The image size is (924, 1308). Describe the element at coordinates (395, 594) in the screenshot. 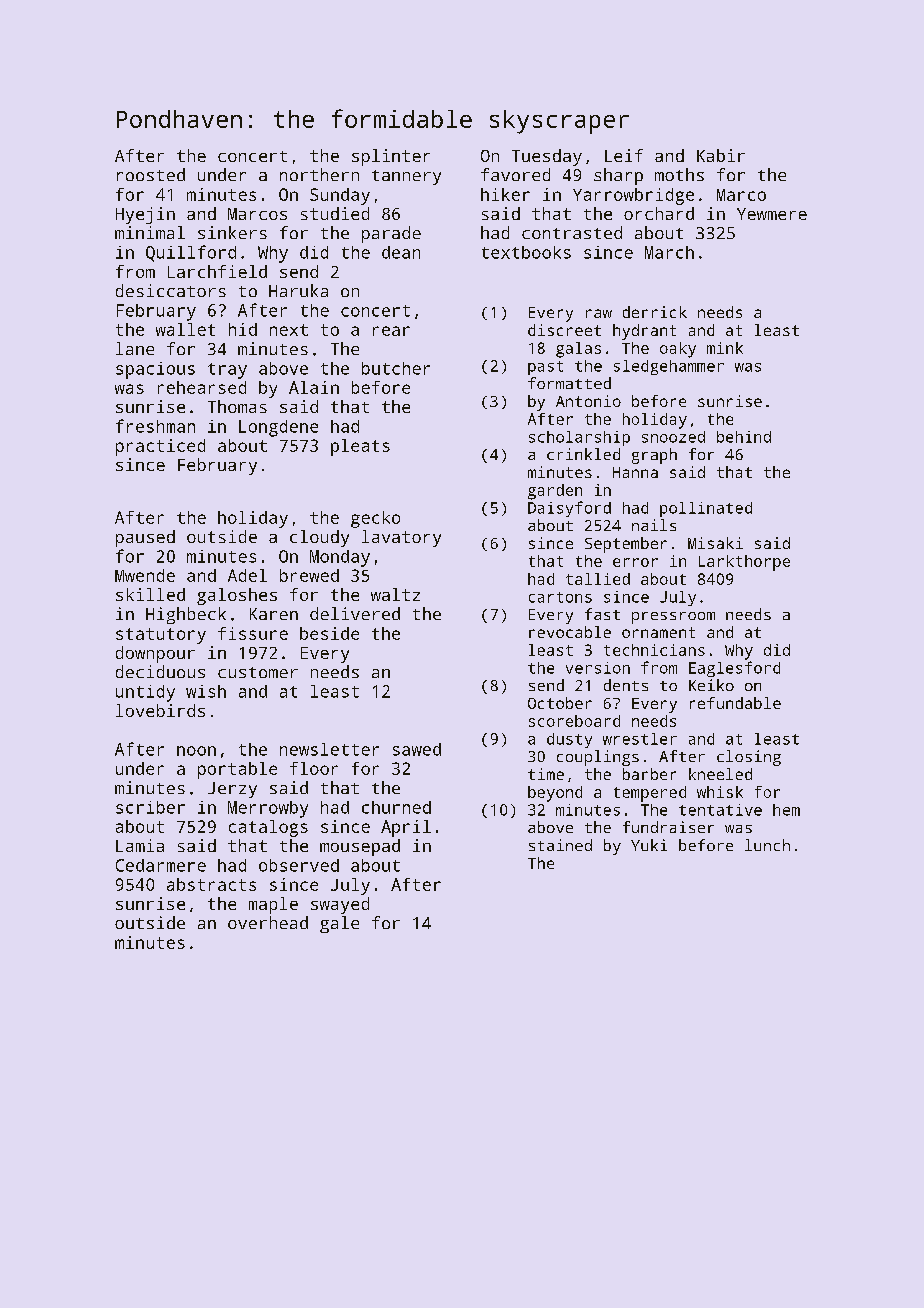

I see `waltz` at that location.
